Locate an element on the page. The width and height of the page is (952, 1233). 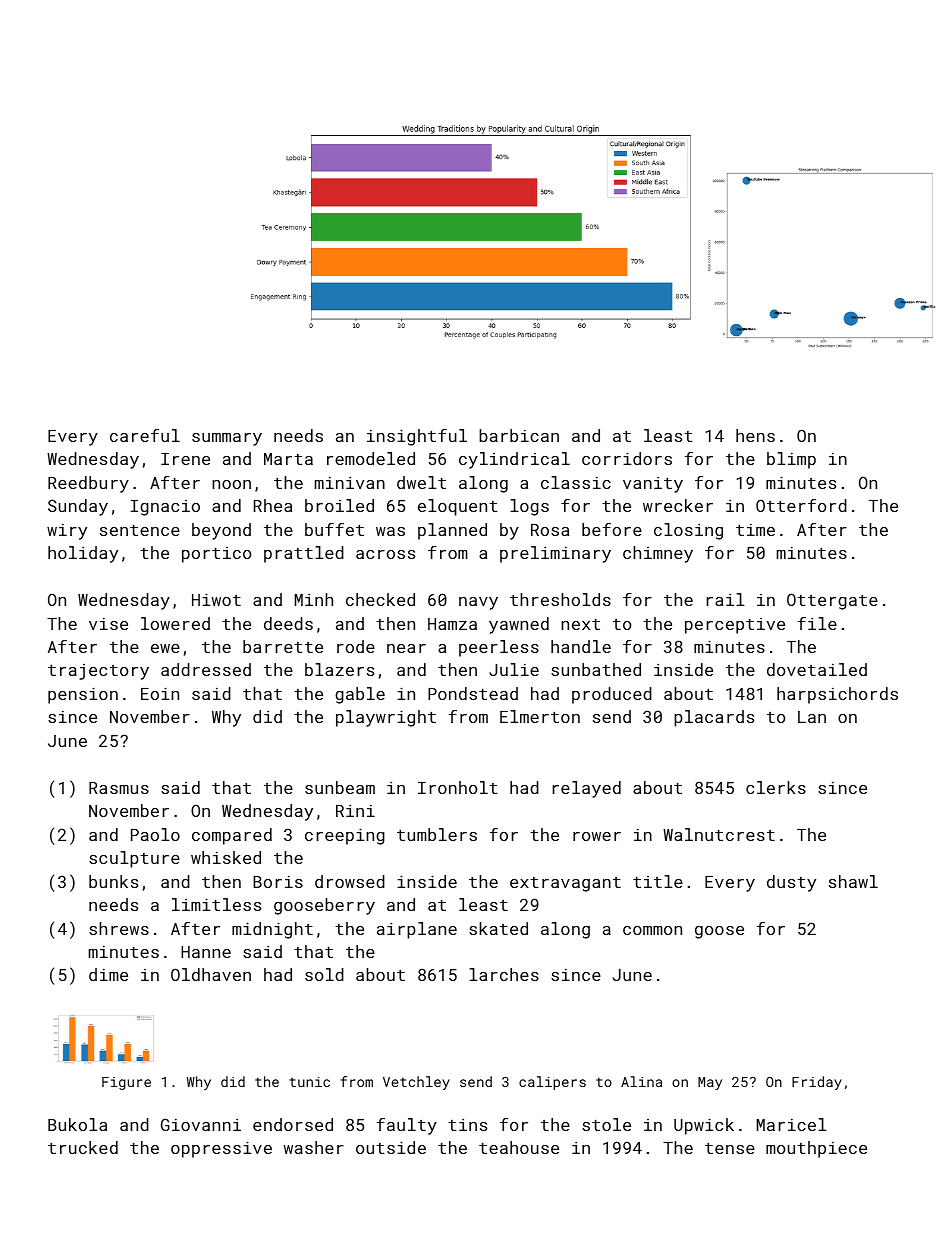
tunic is located at coordinates (309, 1082).
